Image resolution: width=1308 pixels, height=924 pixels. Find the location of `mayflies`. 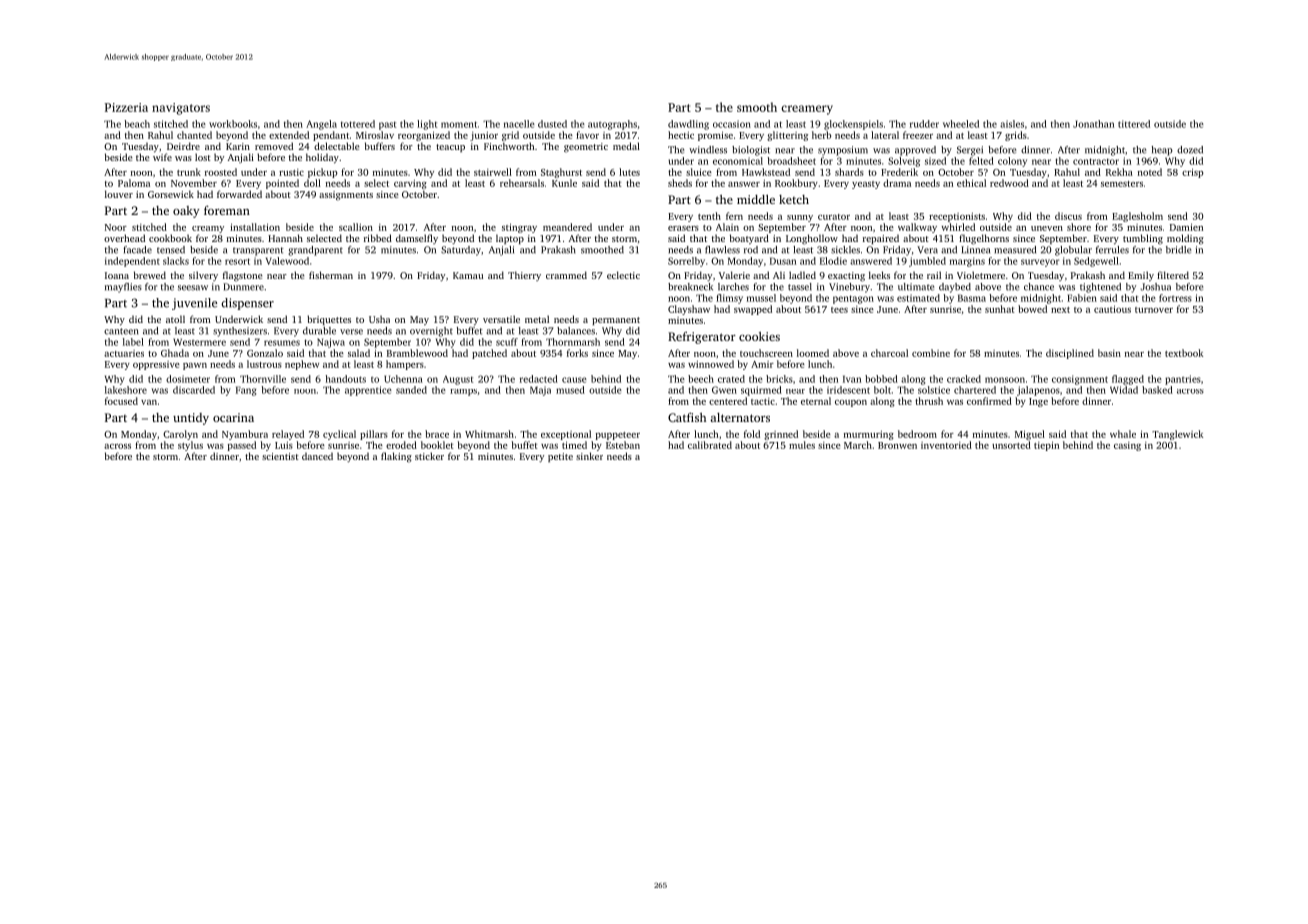

mayflies is located at coordinates (123, 288).
